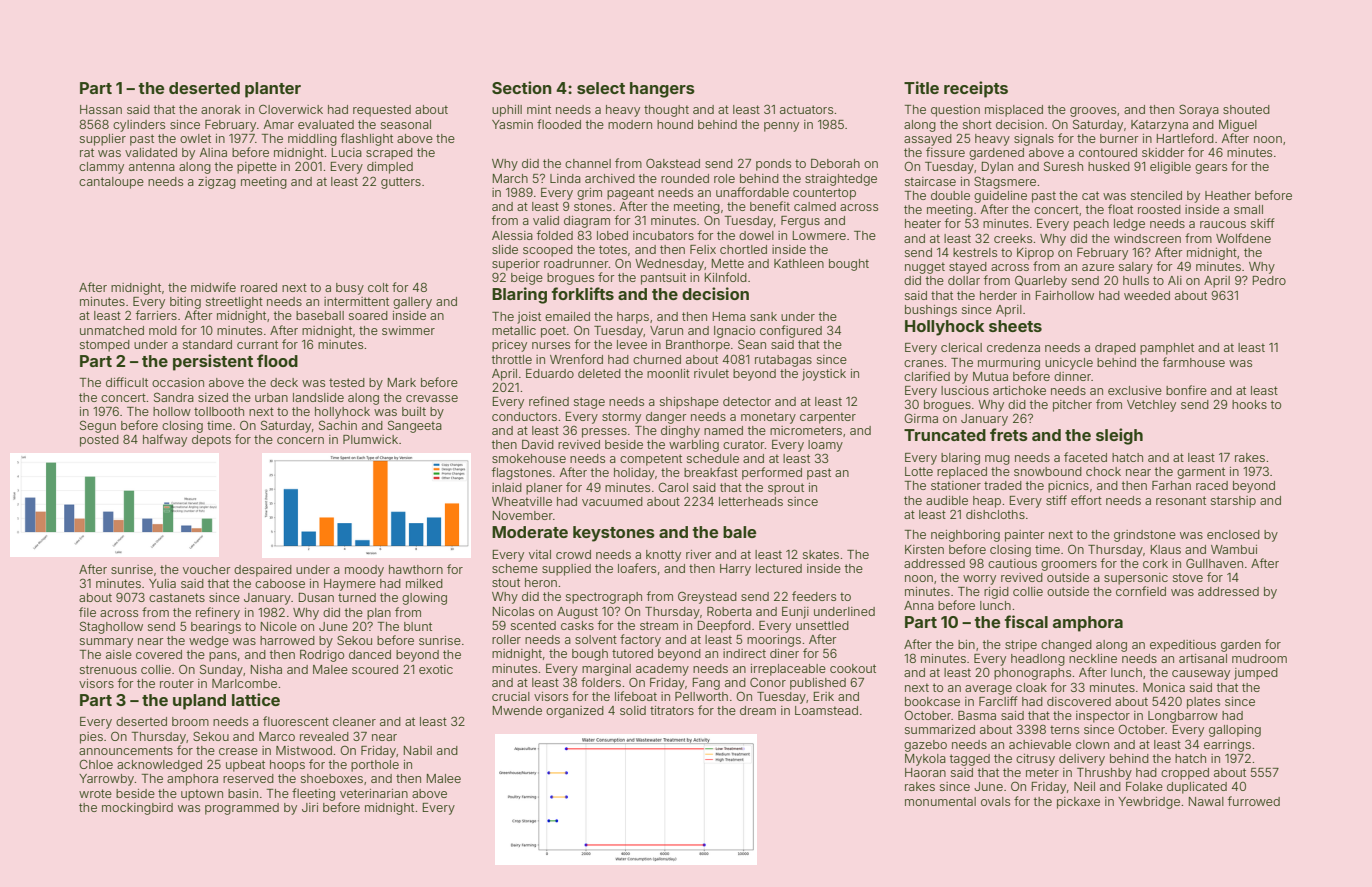  What do you see at coordinates (1249, 404) in the screenshot?
I see `hooks` at bounding box center [1249, 404].
